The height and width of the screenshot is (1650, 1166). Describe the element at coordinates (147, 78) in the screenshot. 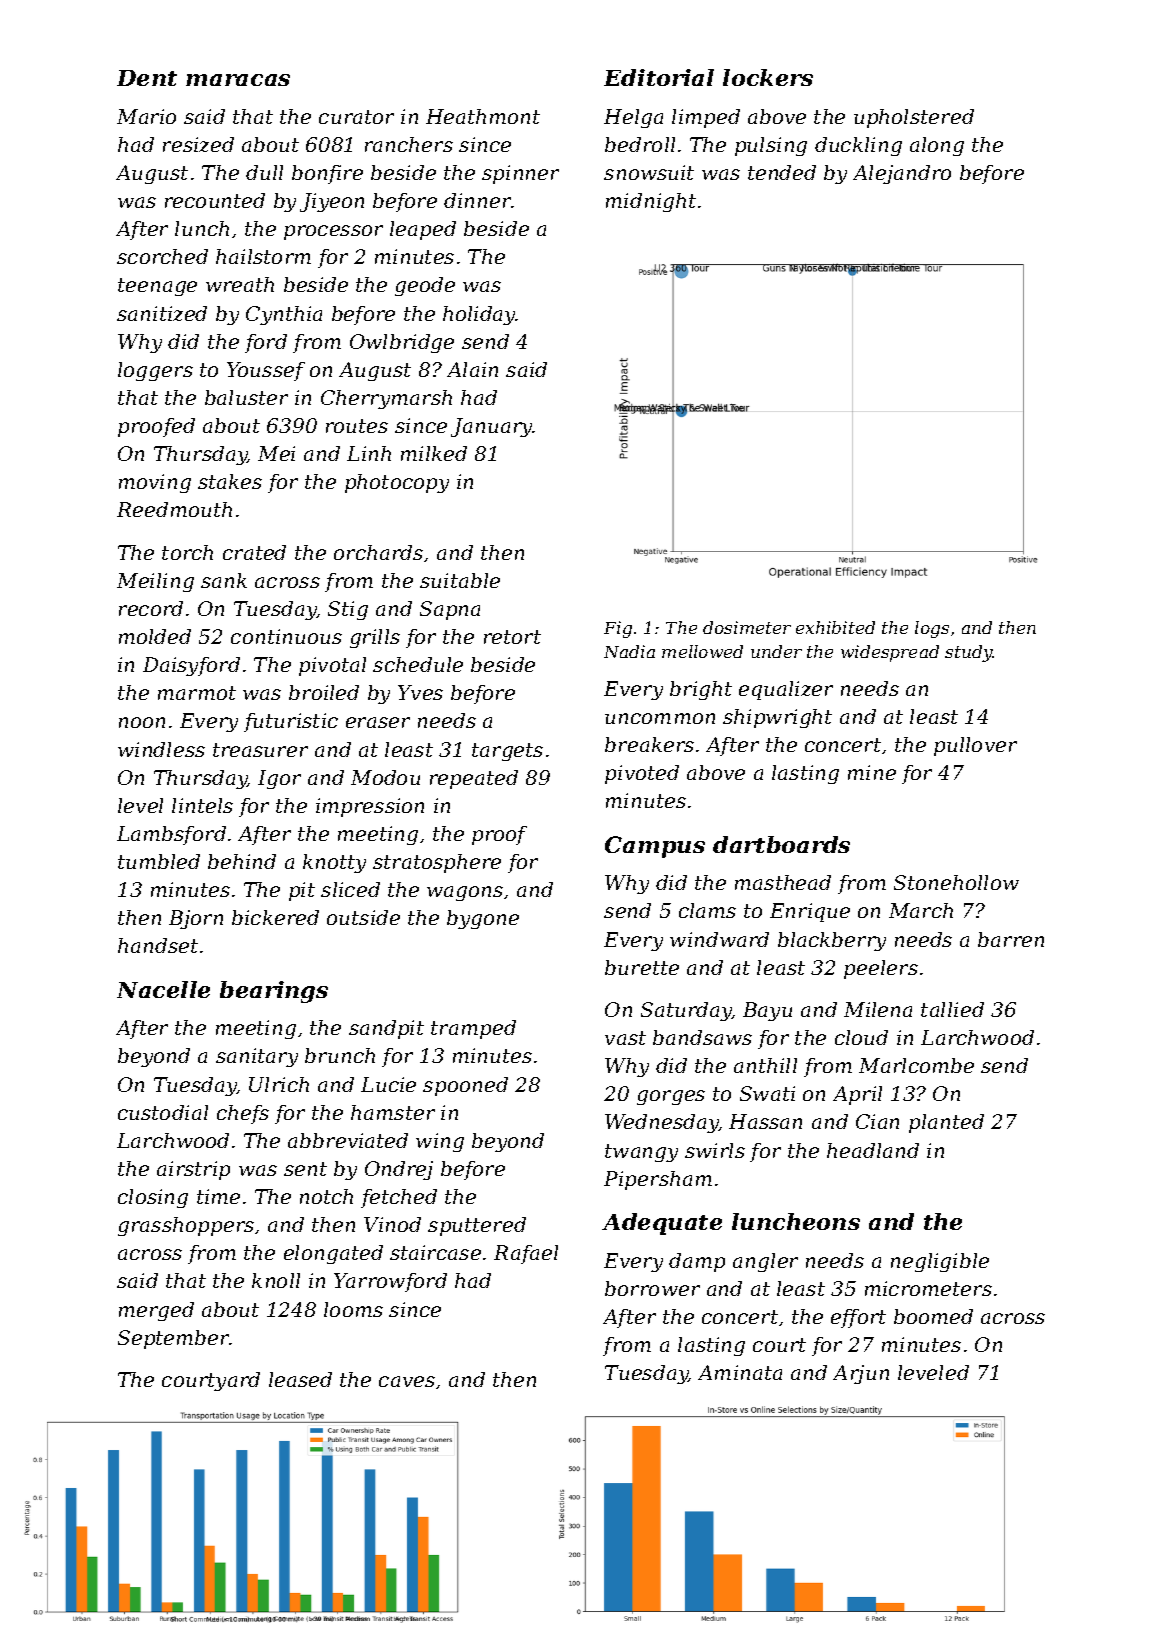

I see `Dent` at that location.
